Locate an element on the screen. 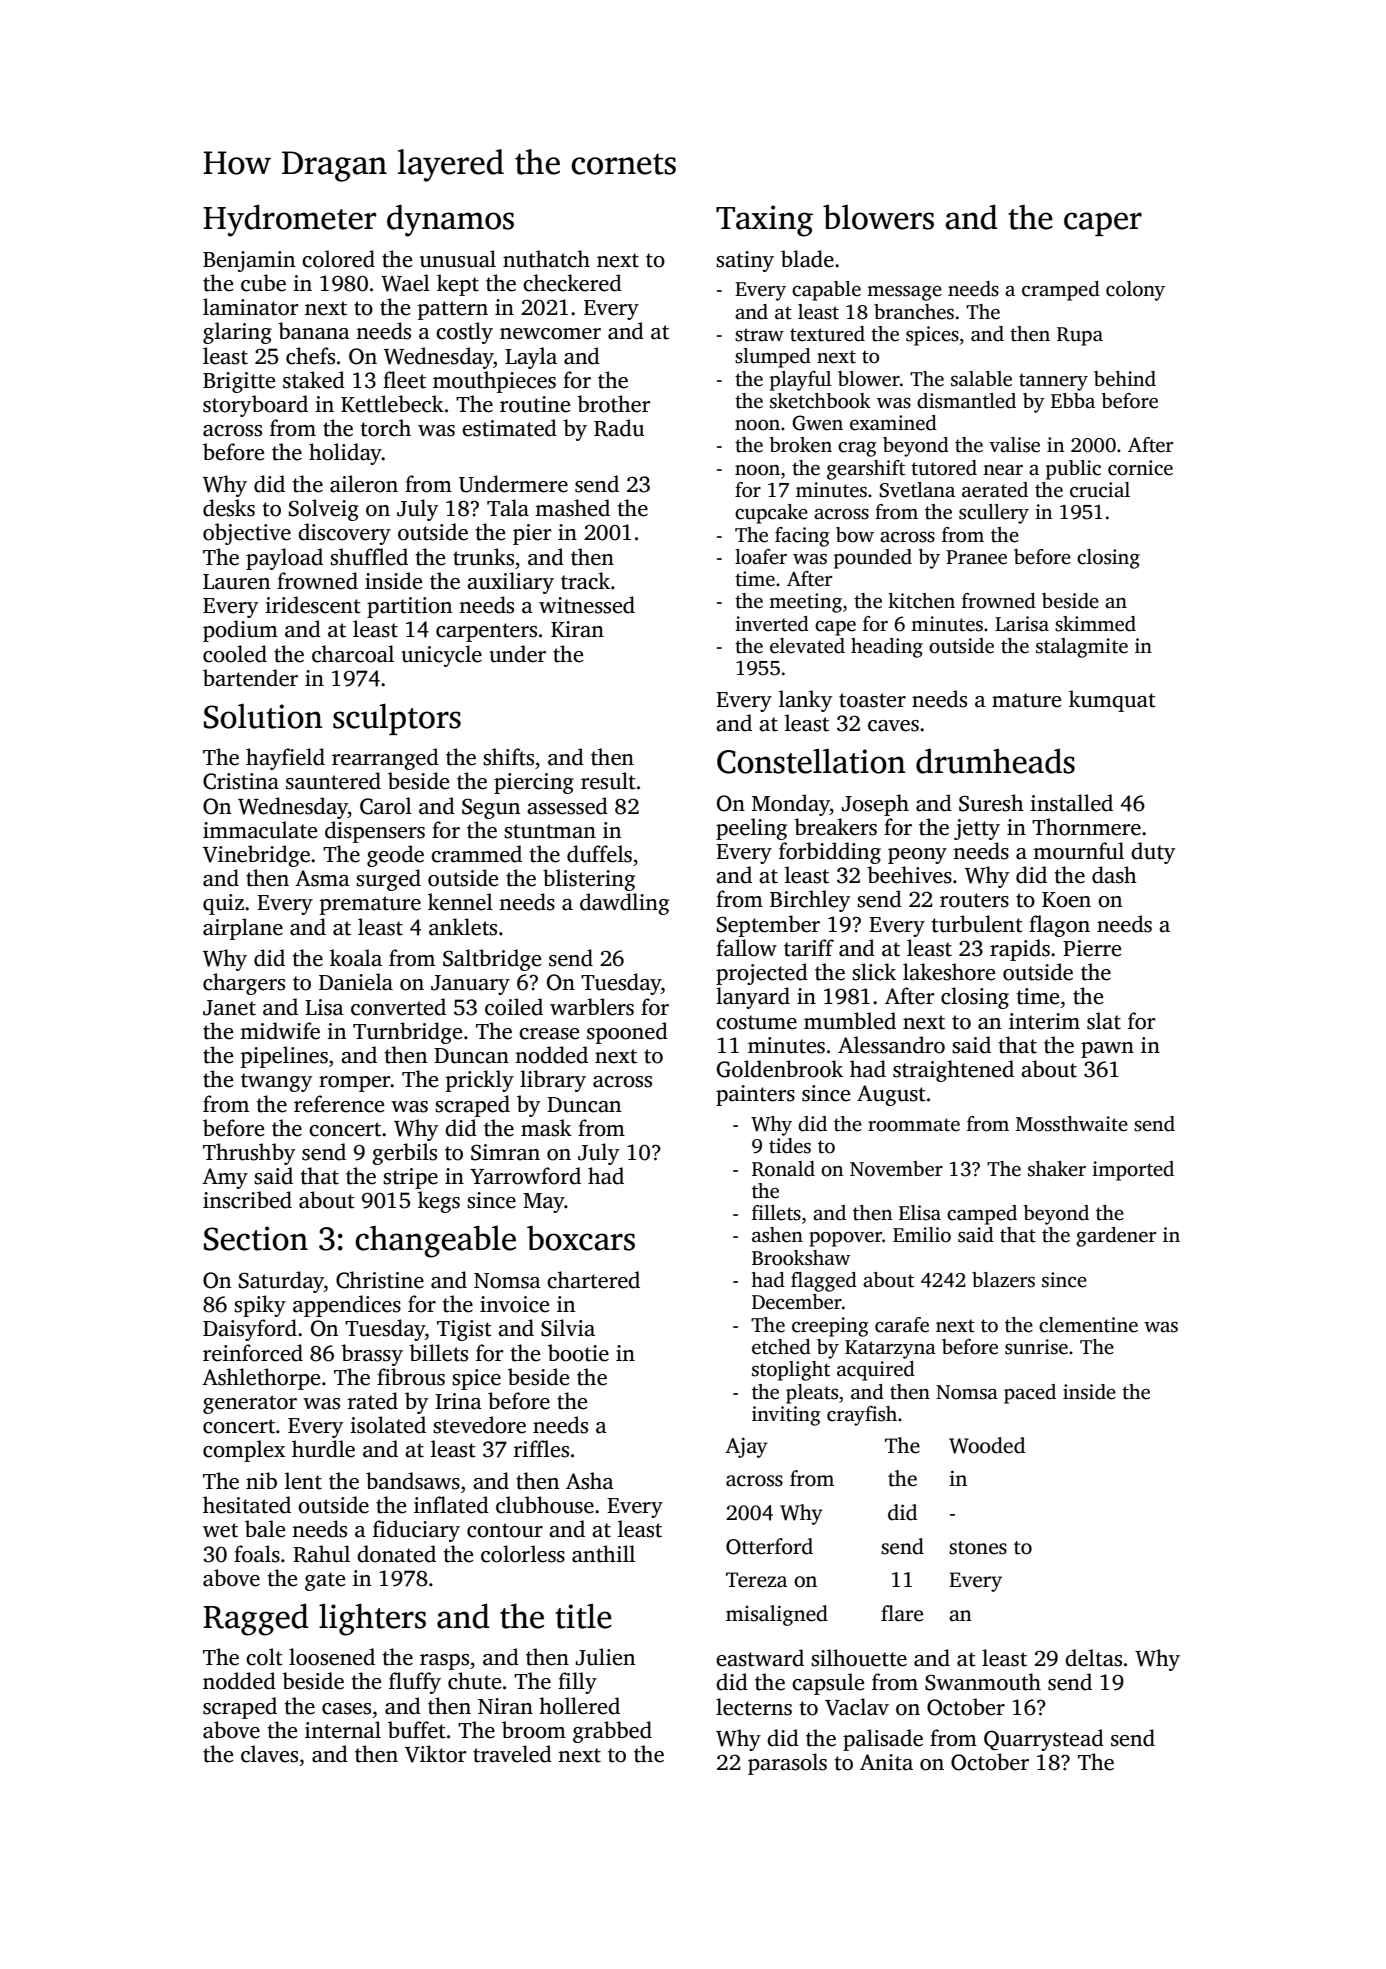 This screenshot has width=1386, height=1969. surged is located at coordinates (388, 880).
